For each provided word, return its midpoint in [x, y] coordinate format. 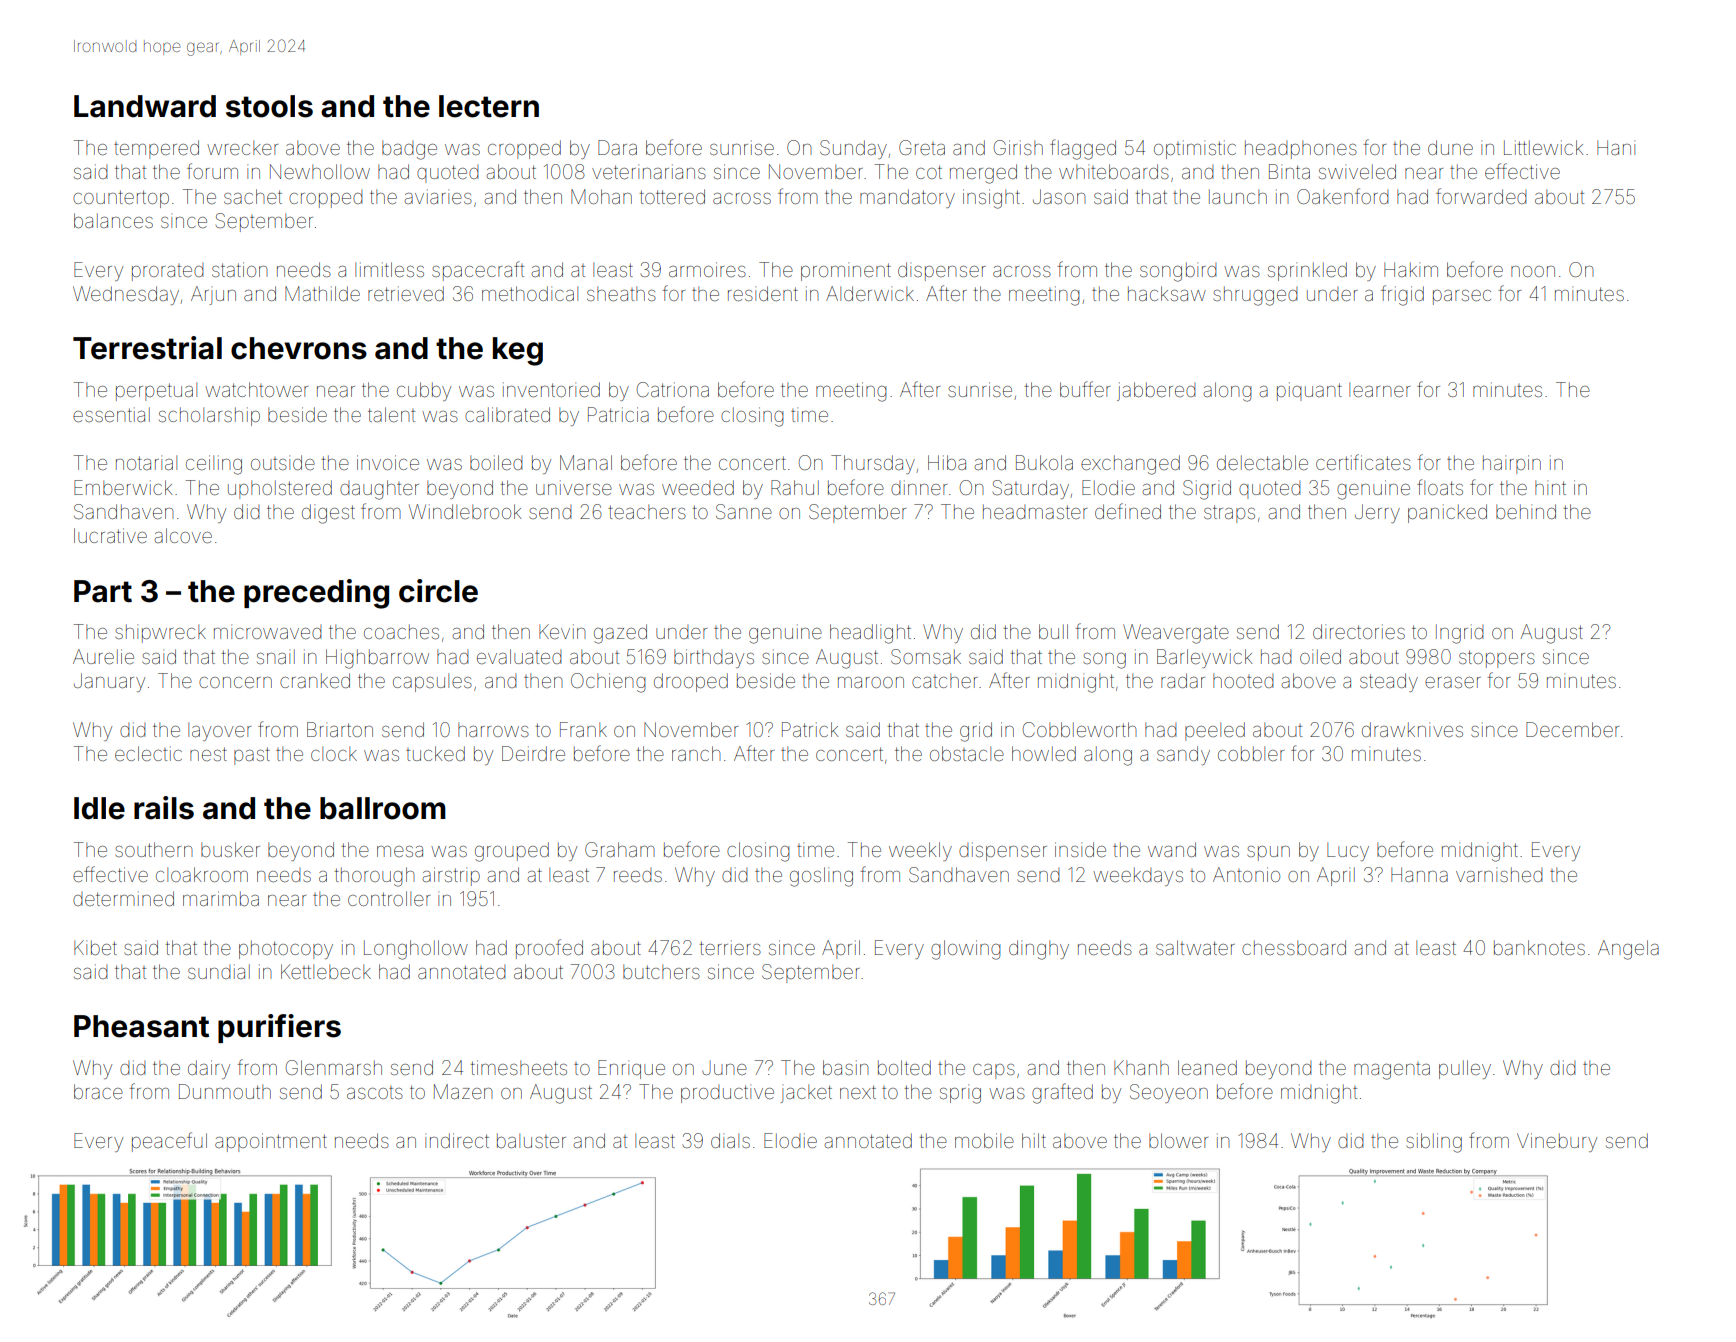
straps [1229, 514]
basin [845, 1067]
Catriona [673, 389]
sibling [1434, 1143]
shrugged [1255, 296]
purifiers [279, 1028]
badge [409, 150]
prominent [846, 271]
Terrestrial [147, 348]
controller [389, 898]
